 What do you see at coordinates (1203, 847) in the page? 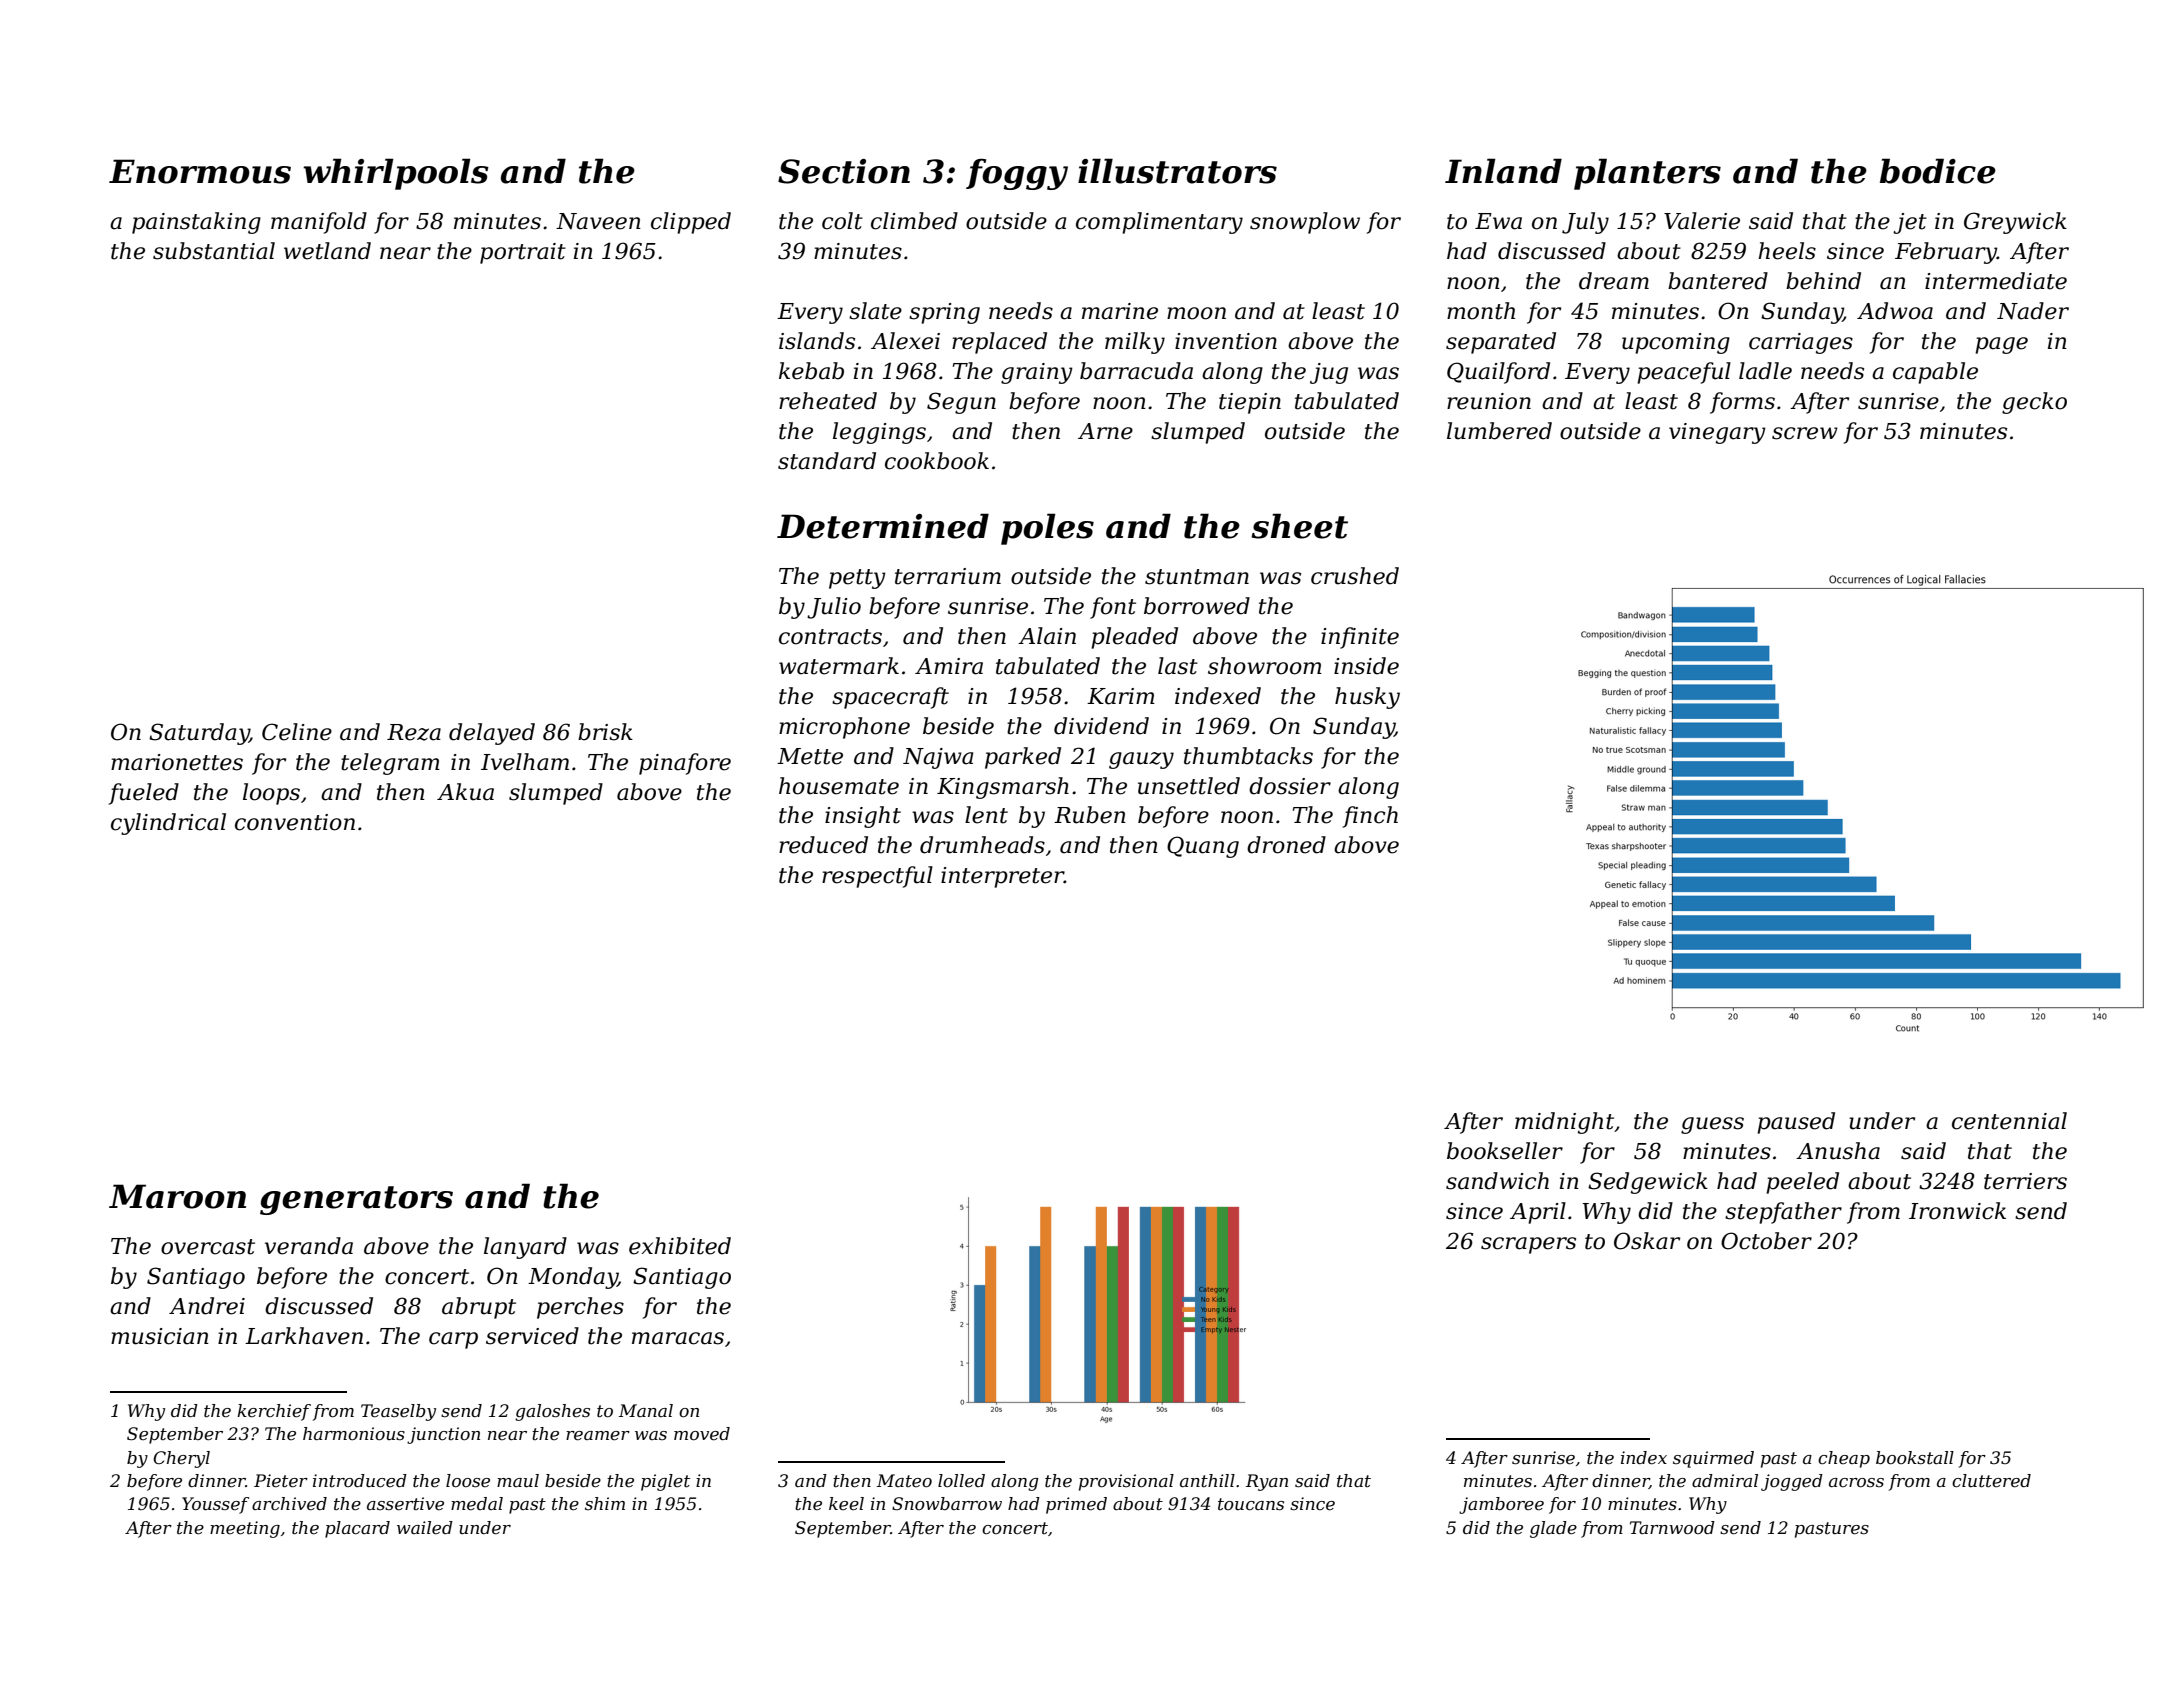
I see `Quang` at bounding box center [1203, 847].
